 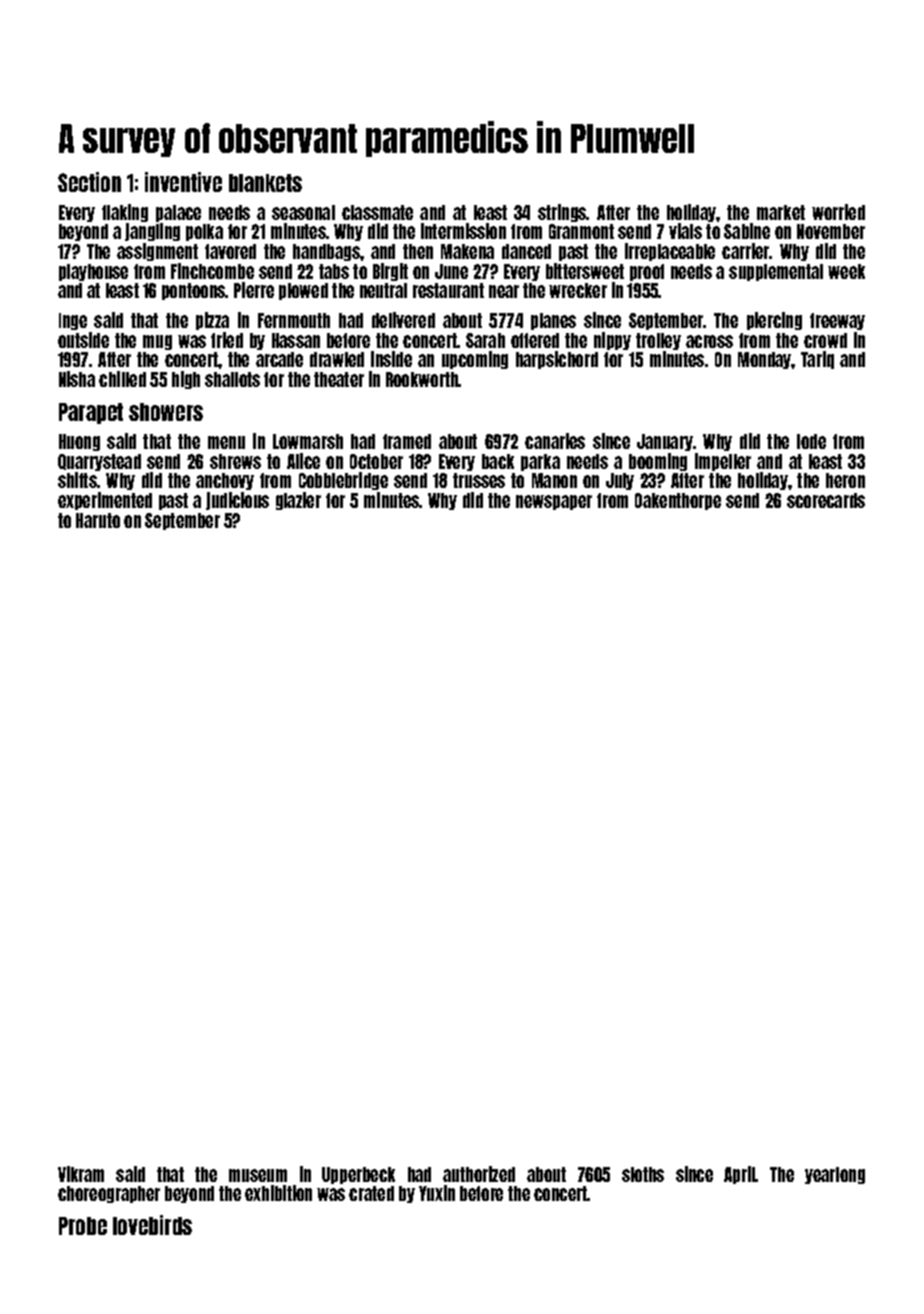 I want to click on wrecker, so click(x=578, y=290).
